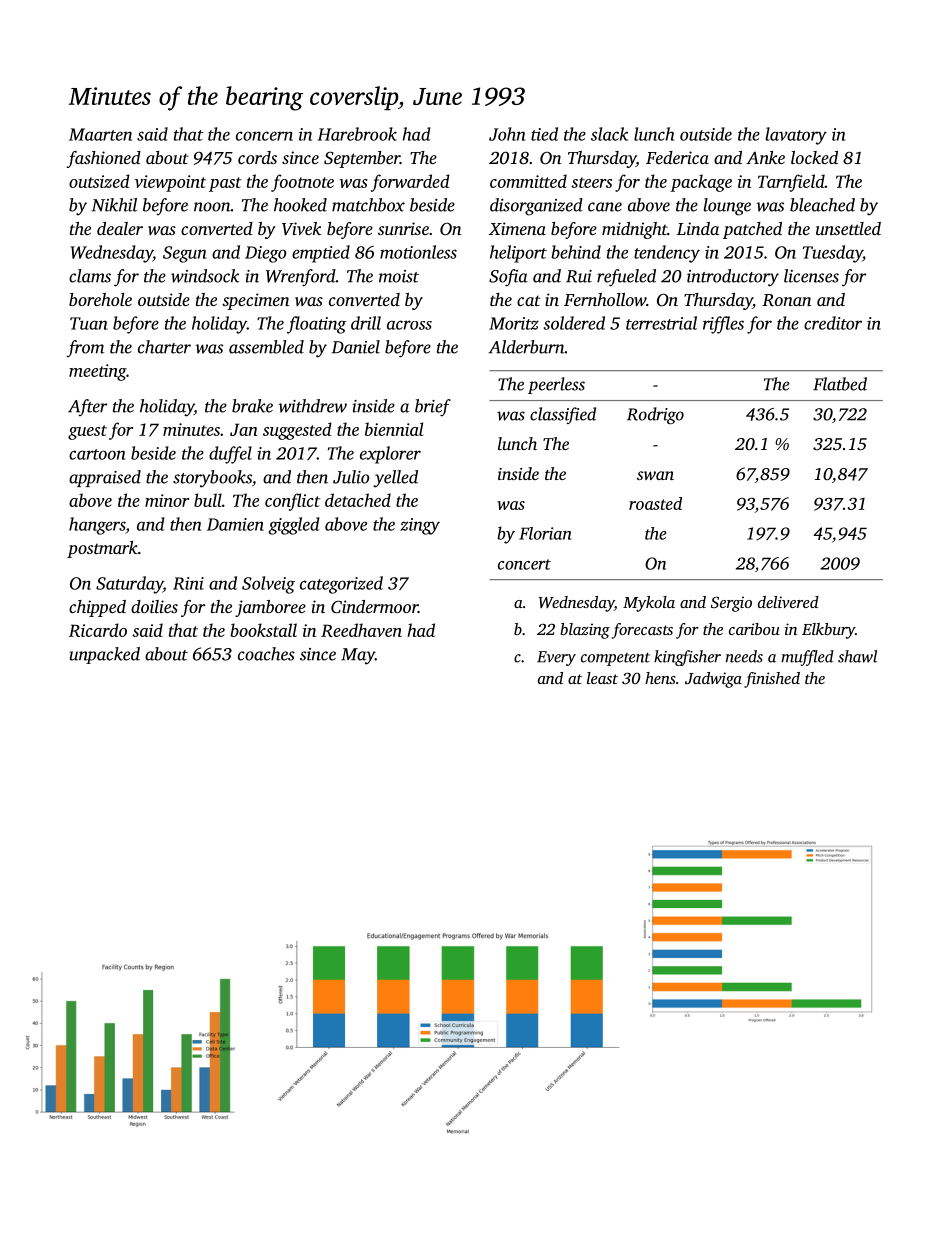  Describe the element at coordinates (677, 157) in the page. I see `Federica` at that location.
